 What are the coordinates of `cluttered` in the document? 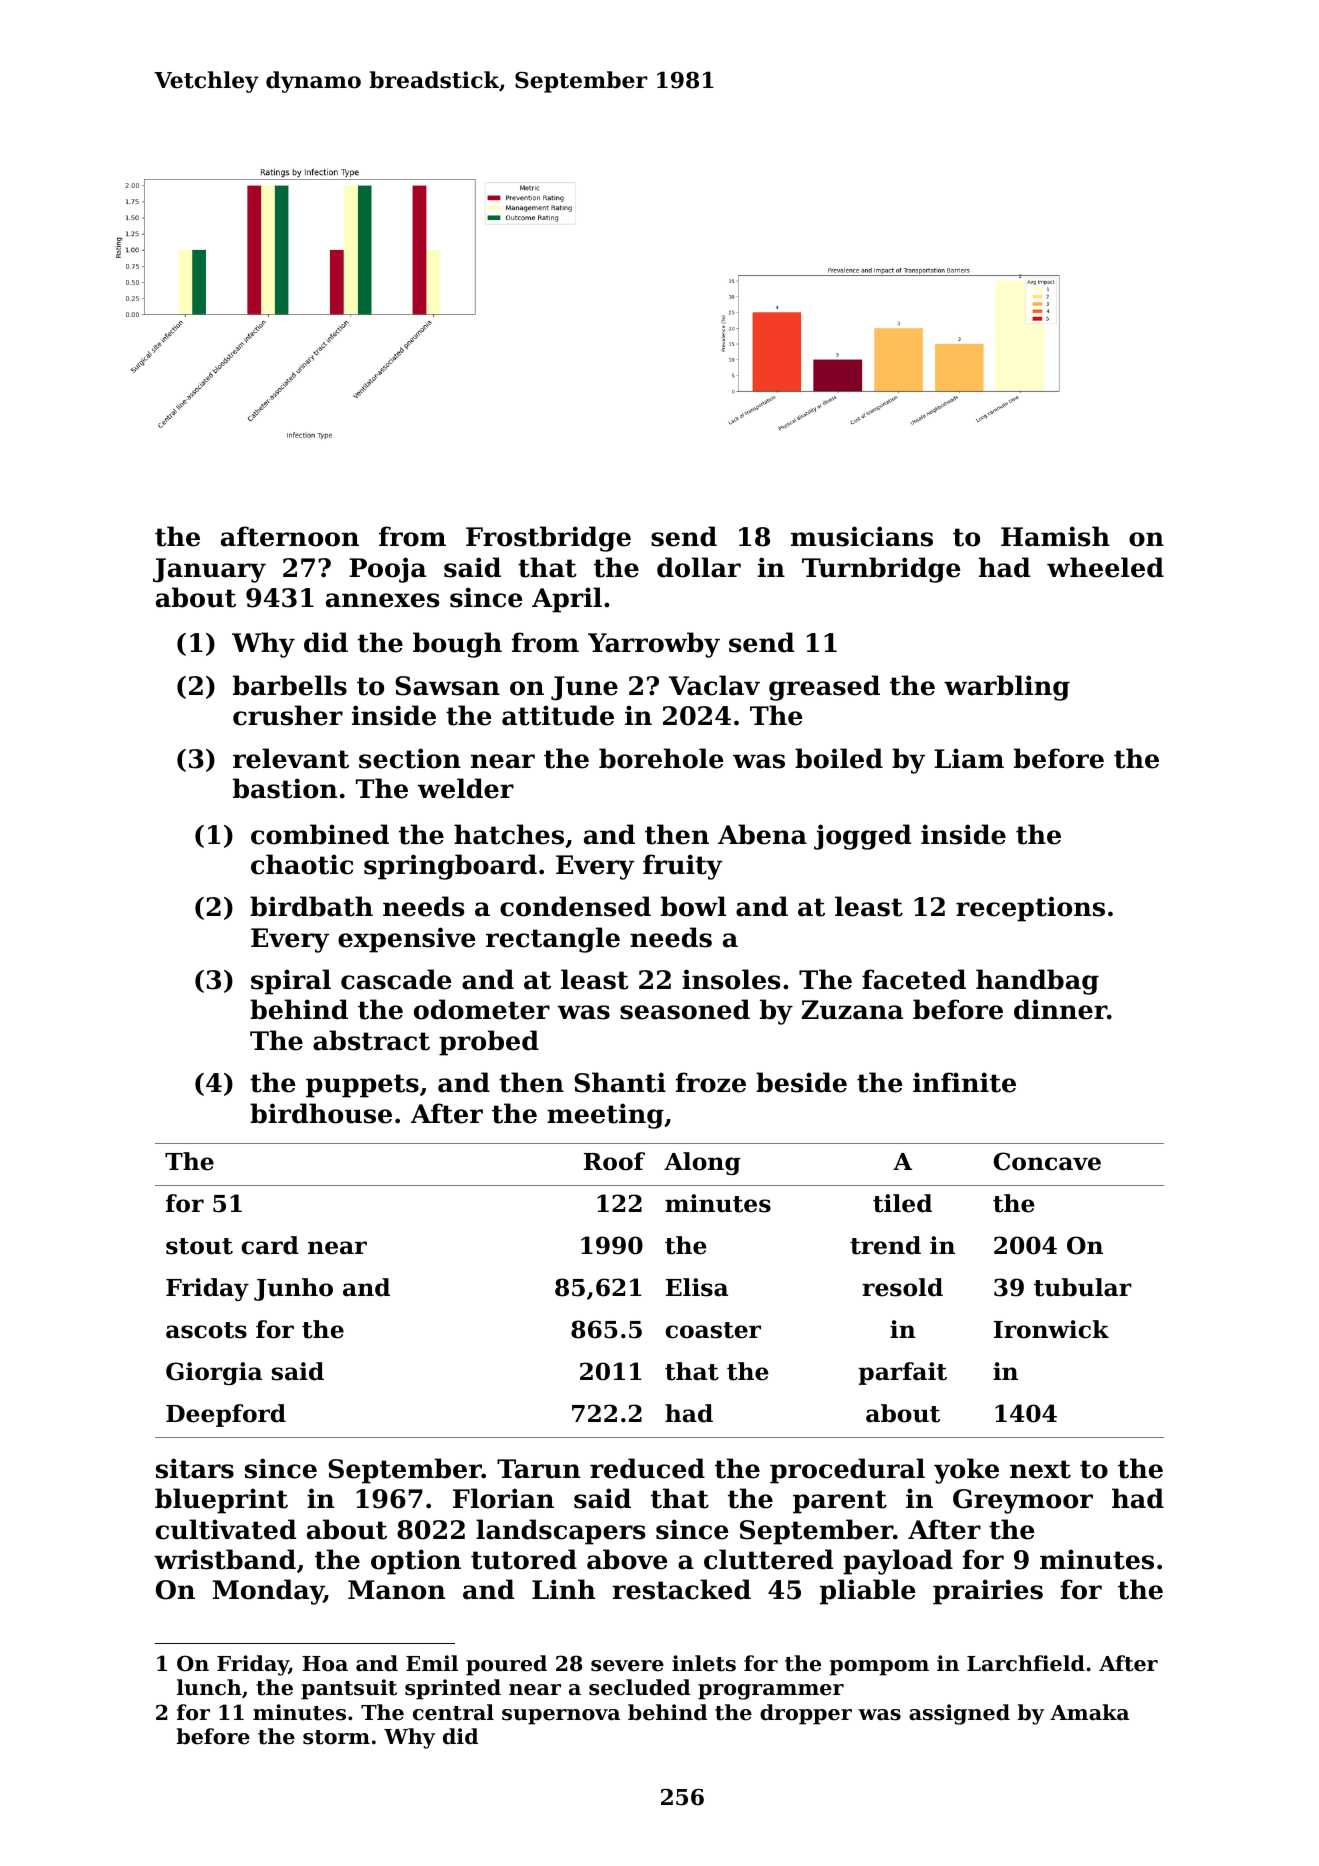 It's located at (768, 1559).
